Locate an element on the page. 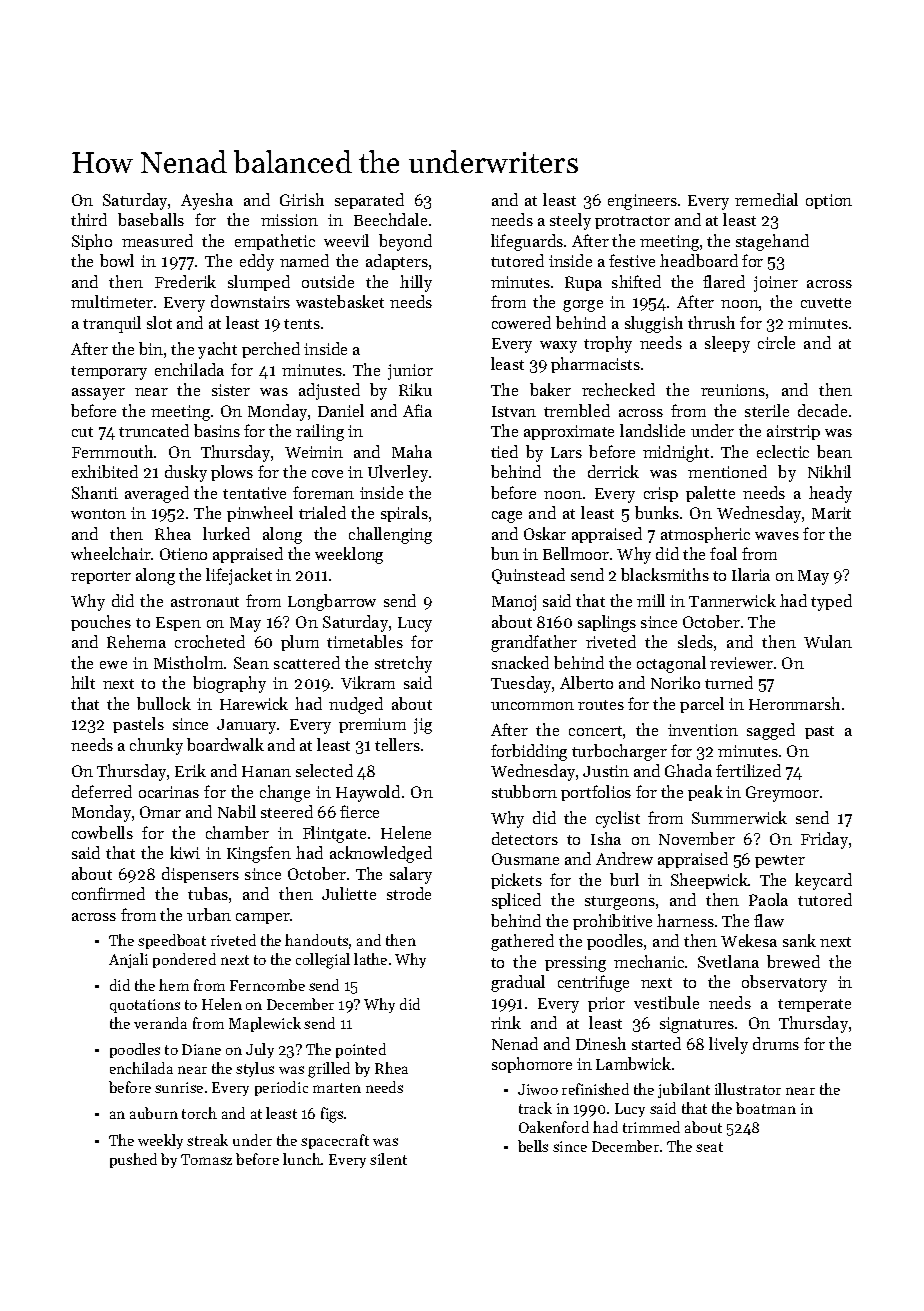  dispensers is located at coordinates (200, 875).
